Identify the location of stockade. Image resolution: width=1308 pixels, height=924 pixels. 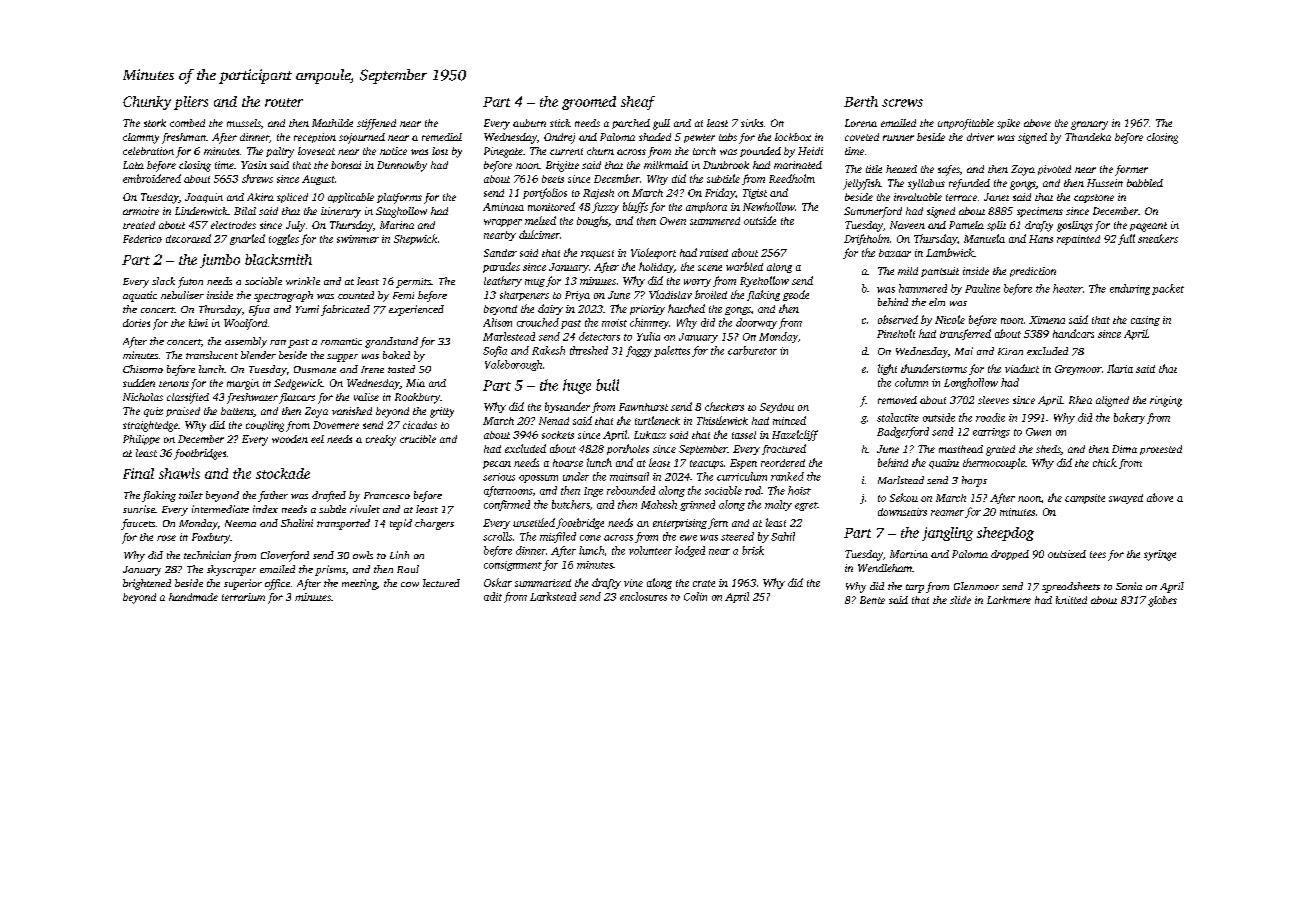
(283, 473).
